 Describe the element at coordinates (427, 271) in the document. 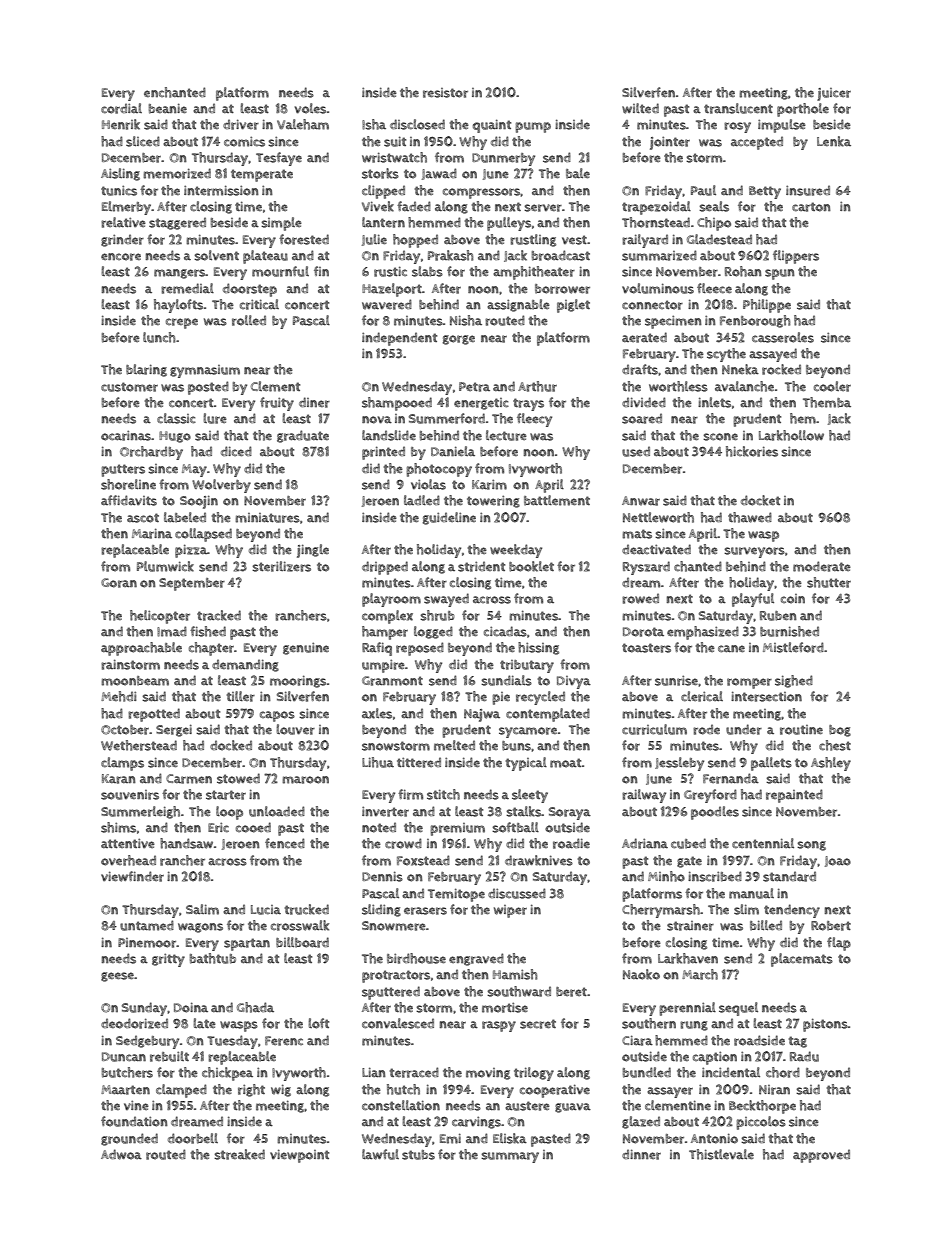

I see `slabs` at that location.
